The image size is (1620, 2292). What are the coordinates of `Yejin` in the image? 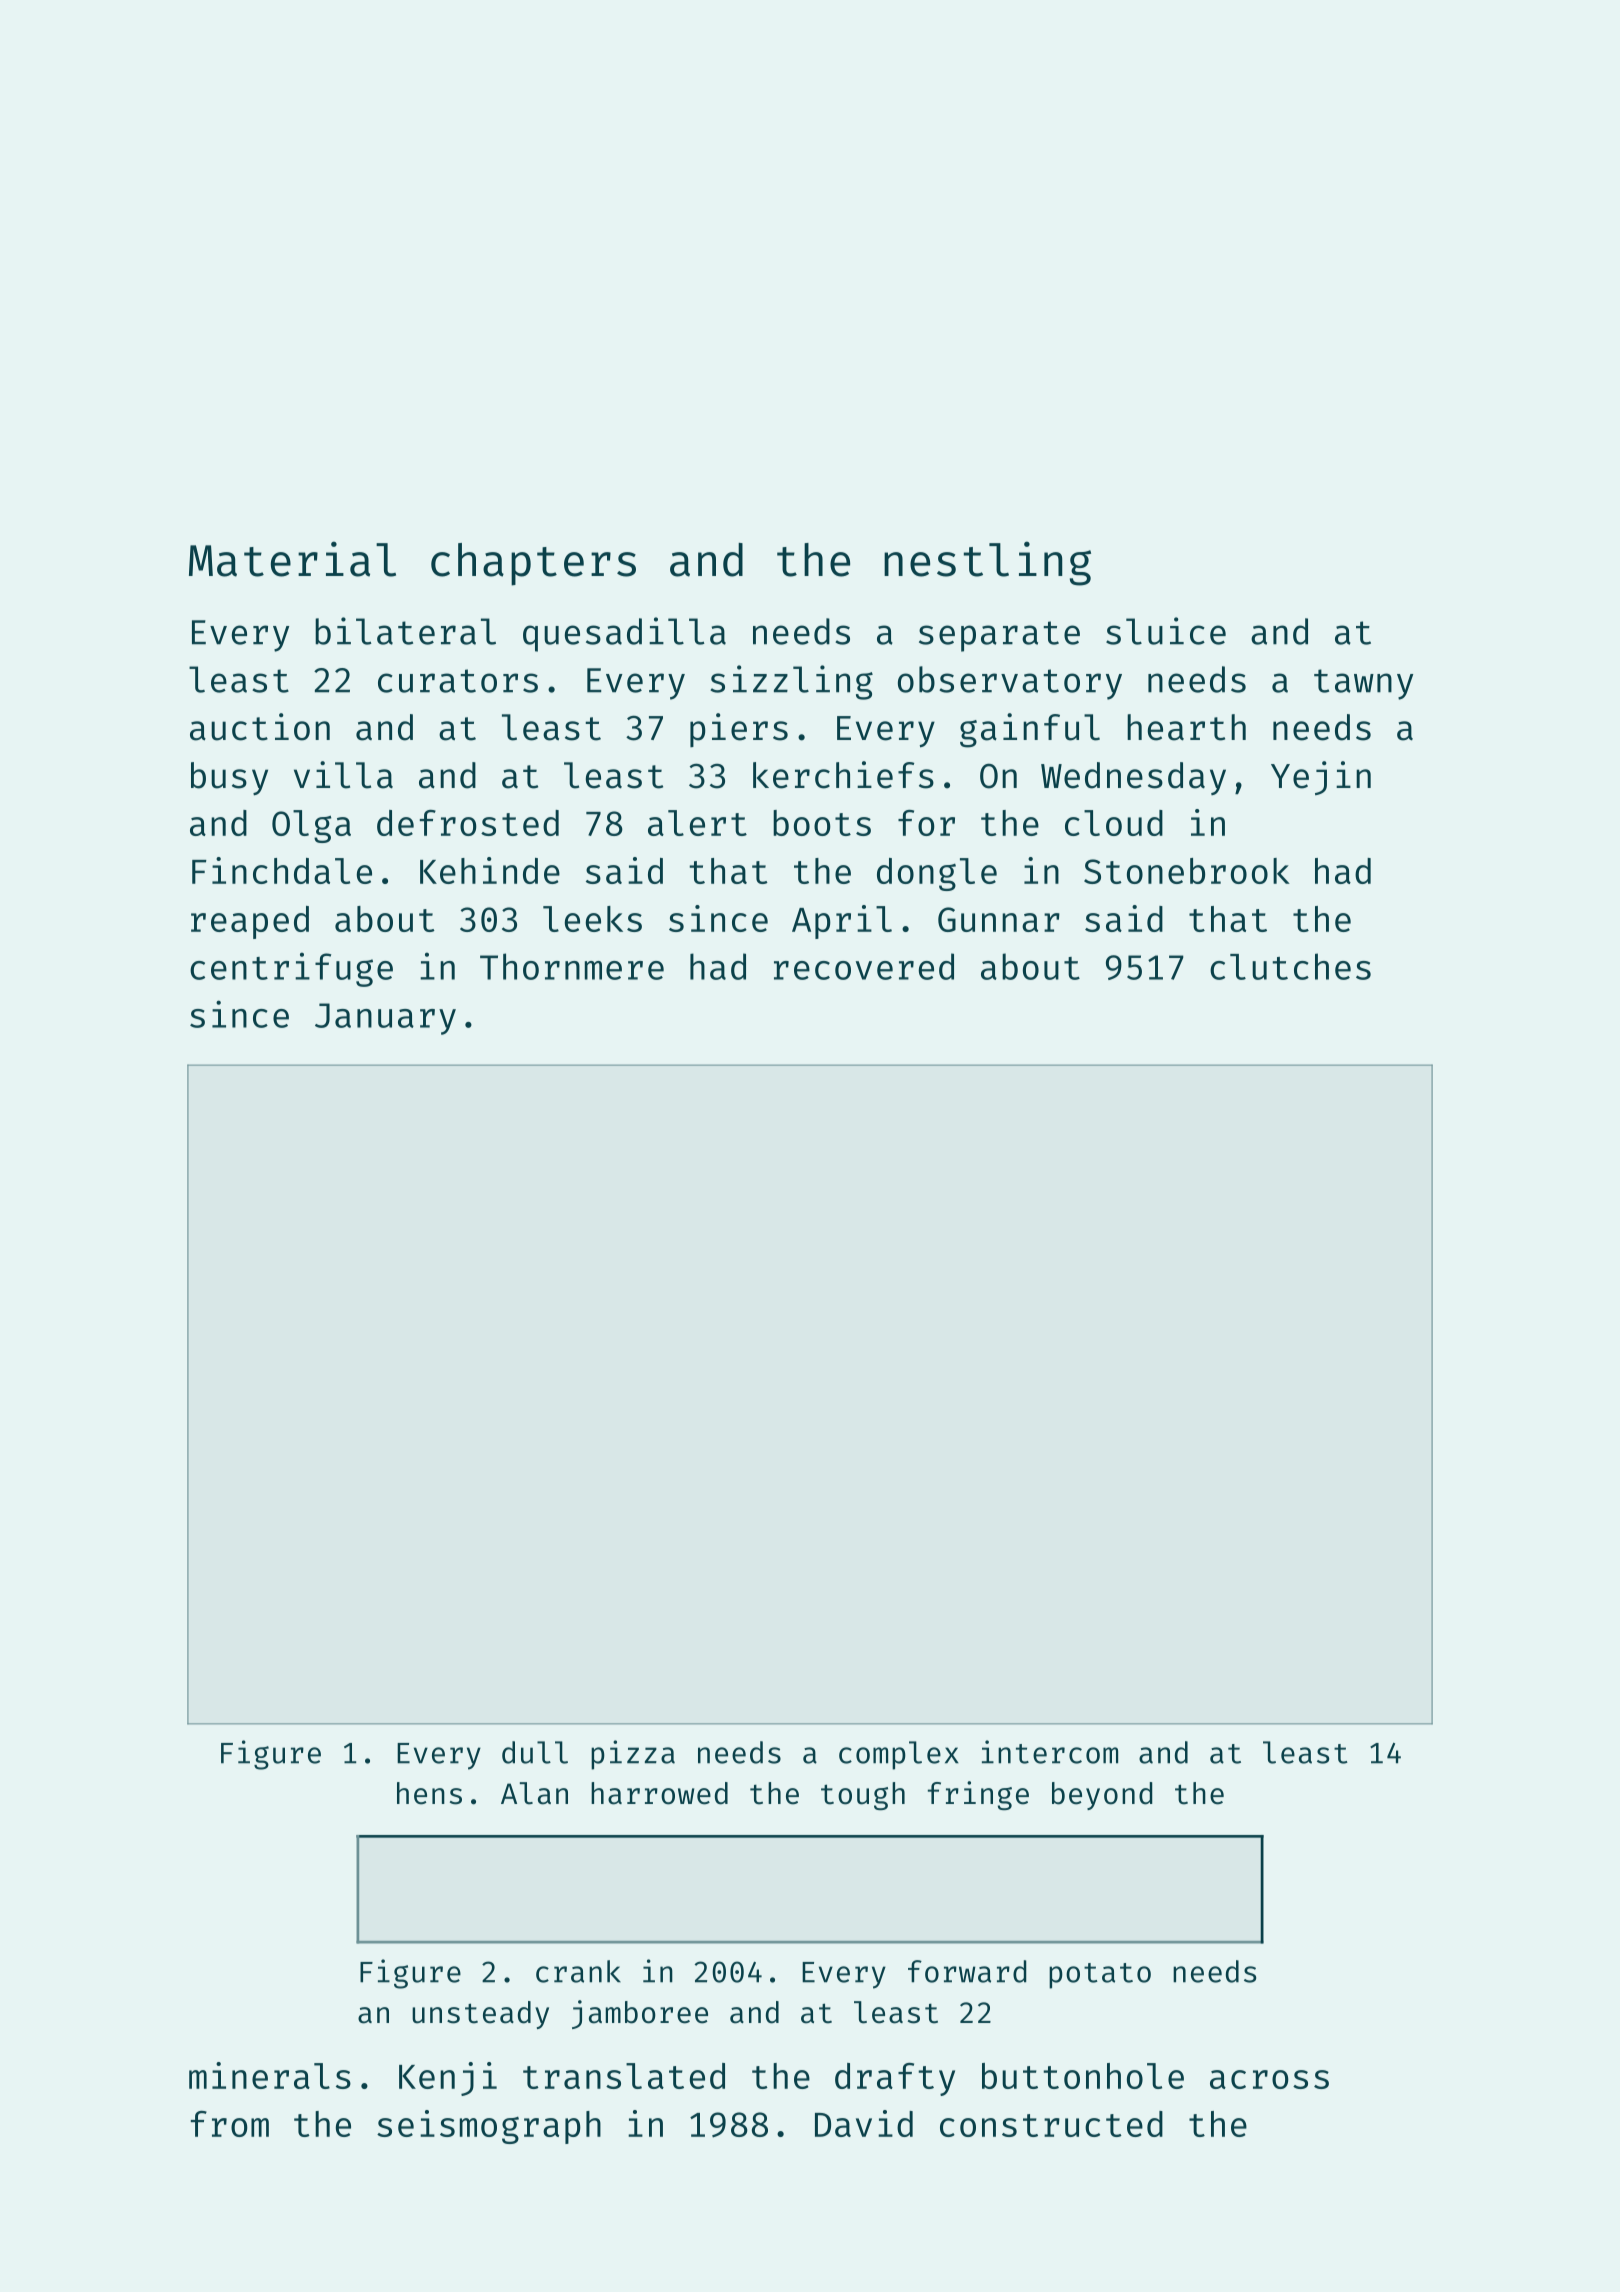 It's located at (1321, 778).
